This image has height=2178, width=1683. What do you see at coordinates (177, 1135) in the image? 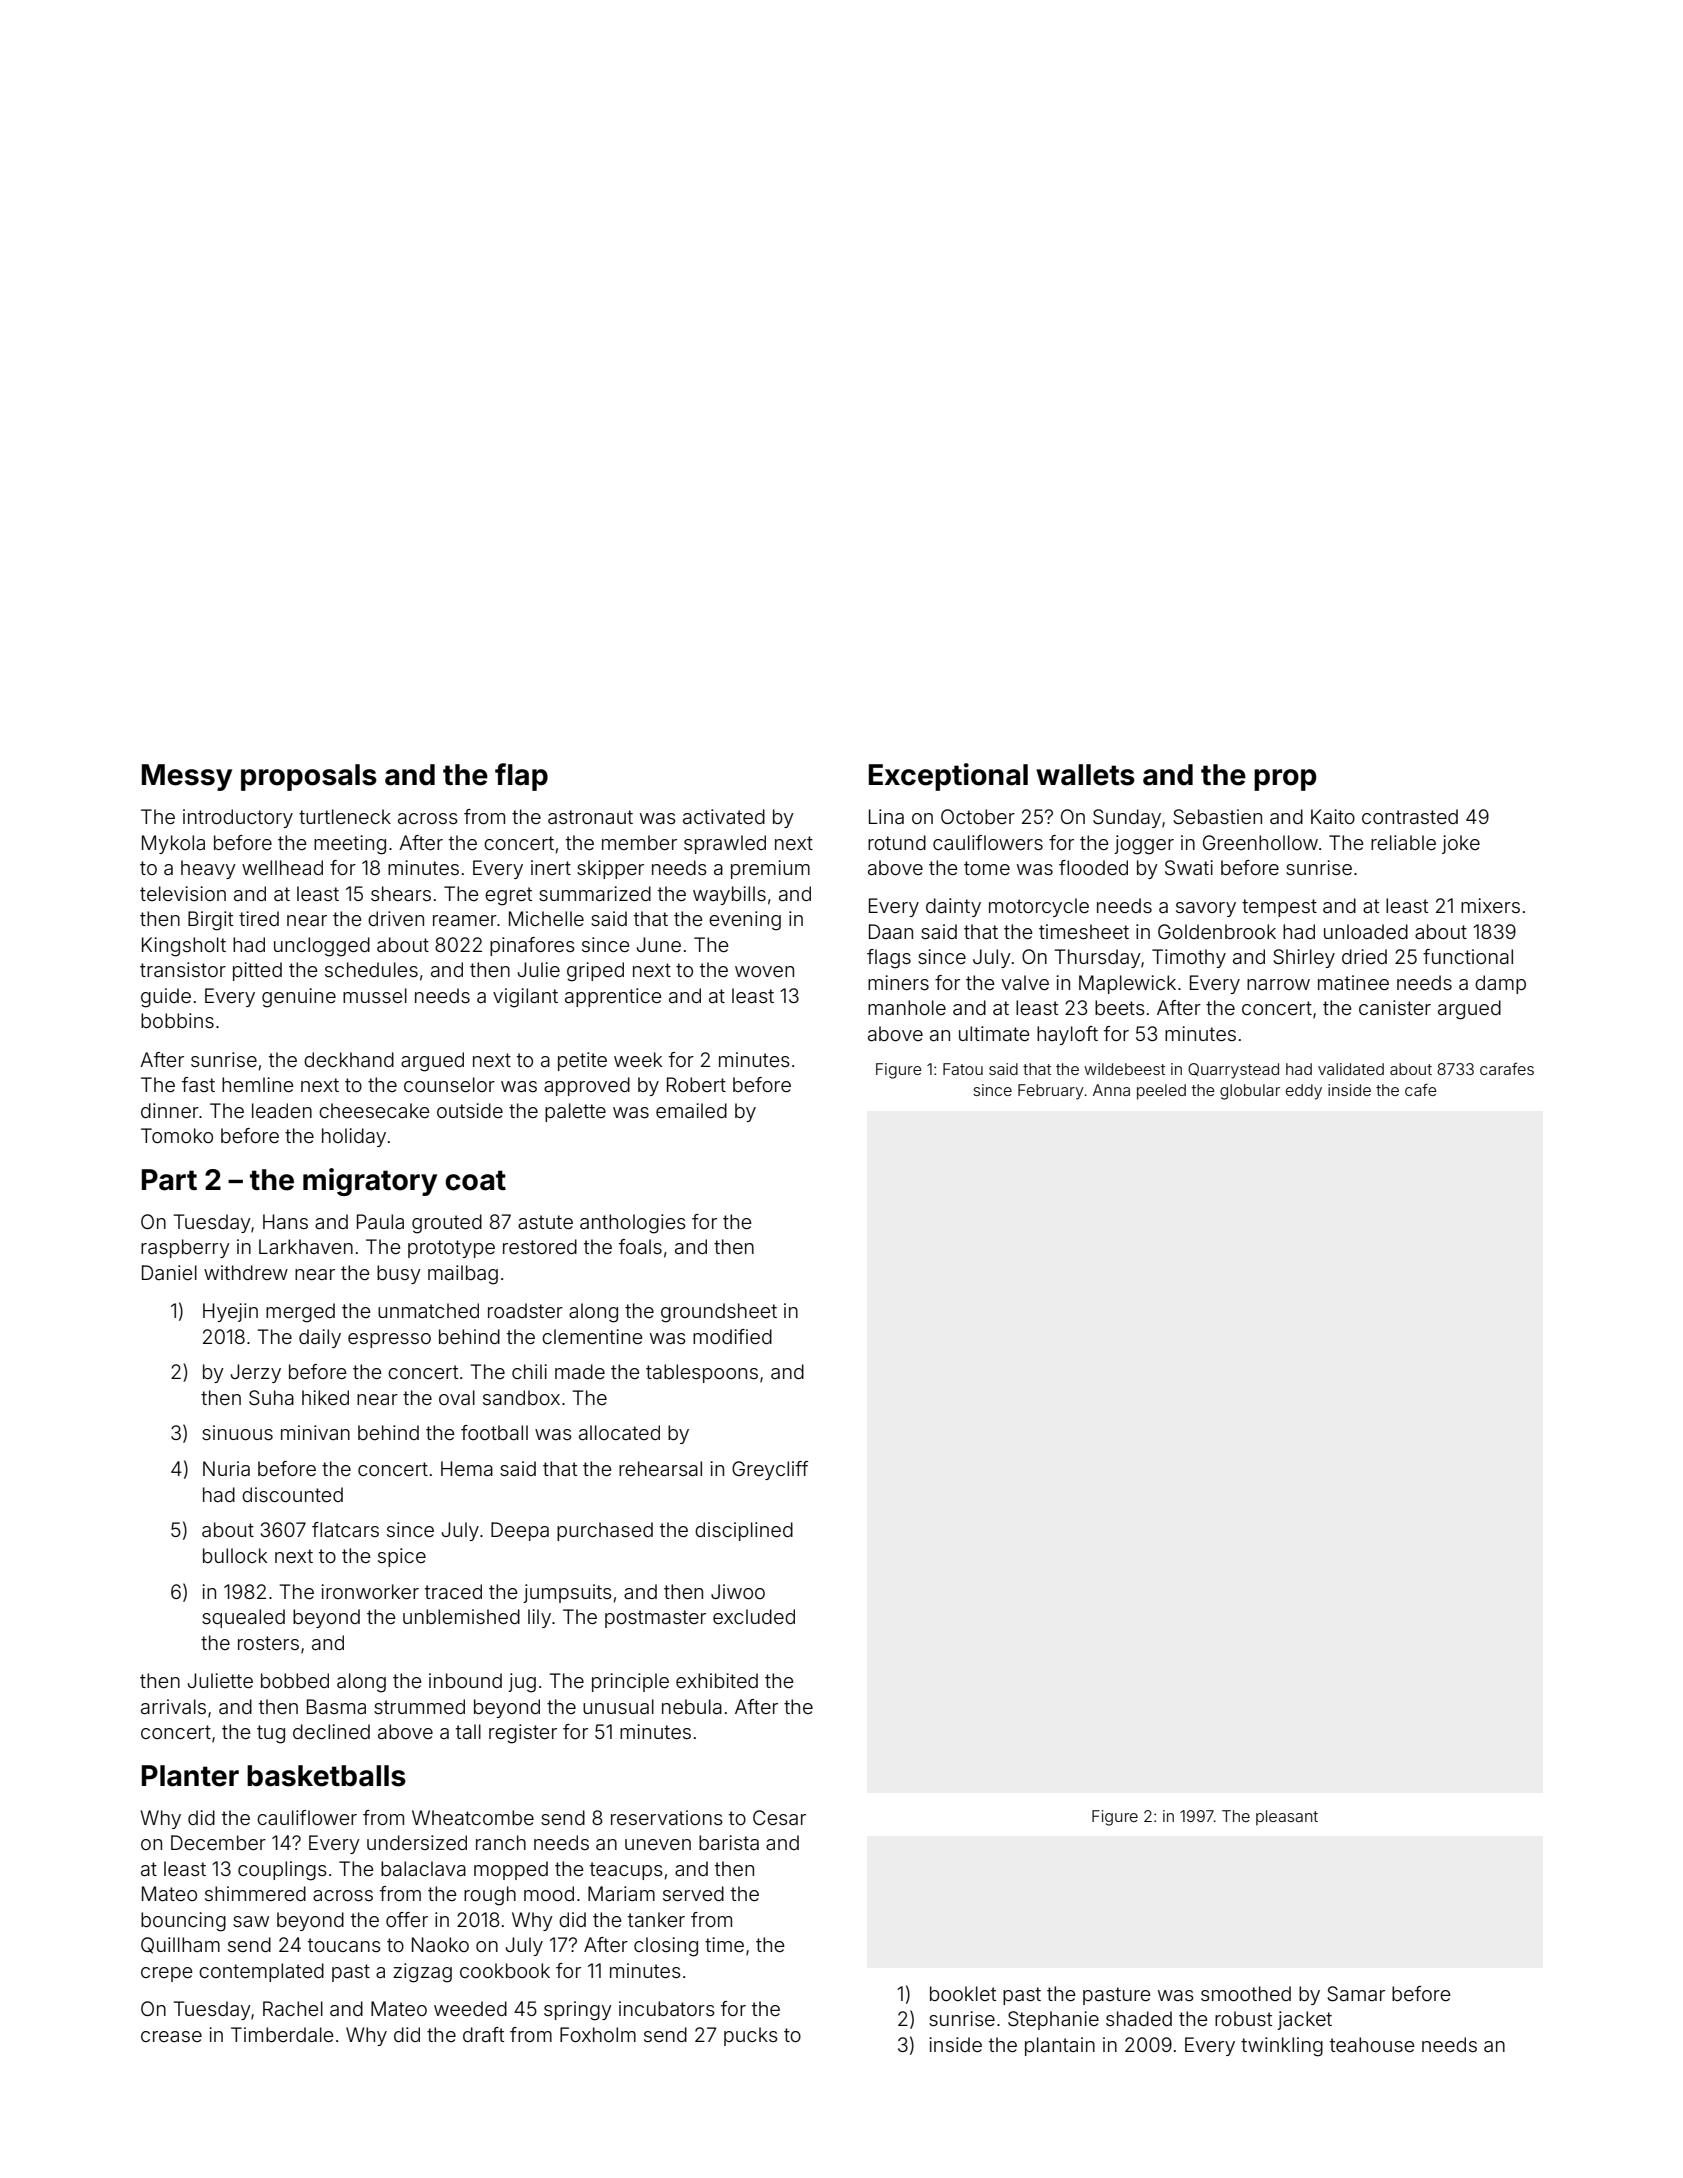
I see `Tomoko` at bounding box center [177, 1135].
